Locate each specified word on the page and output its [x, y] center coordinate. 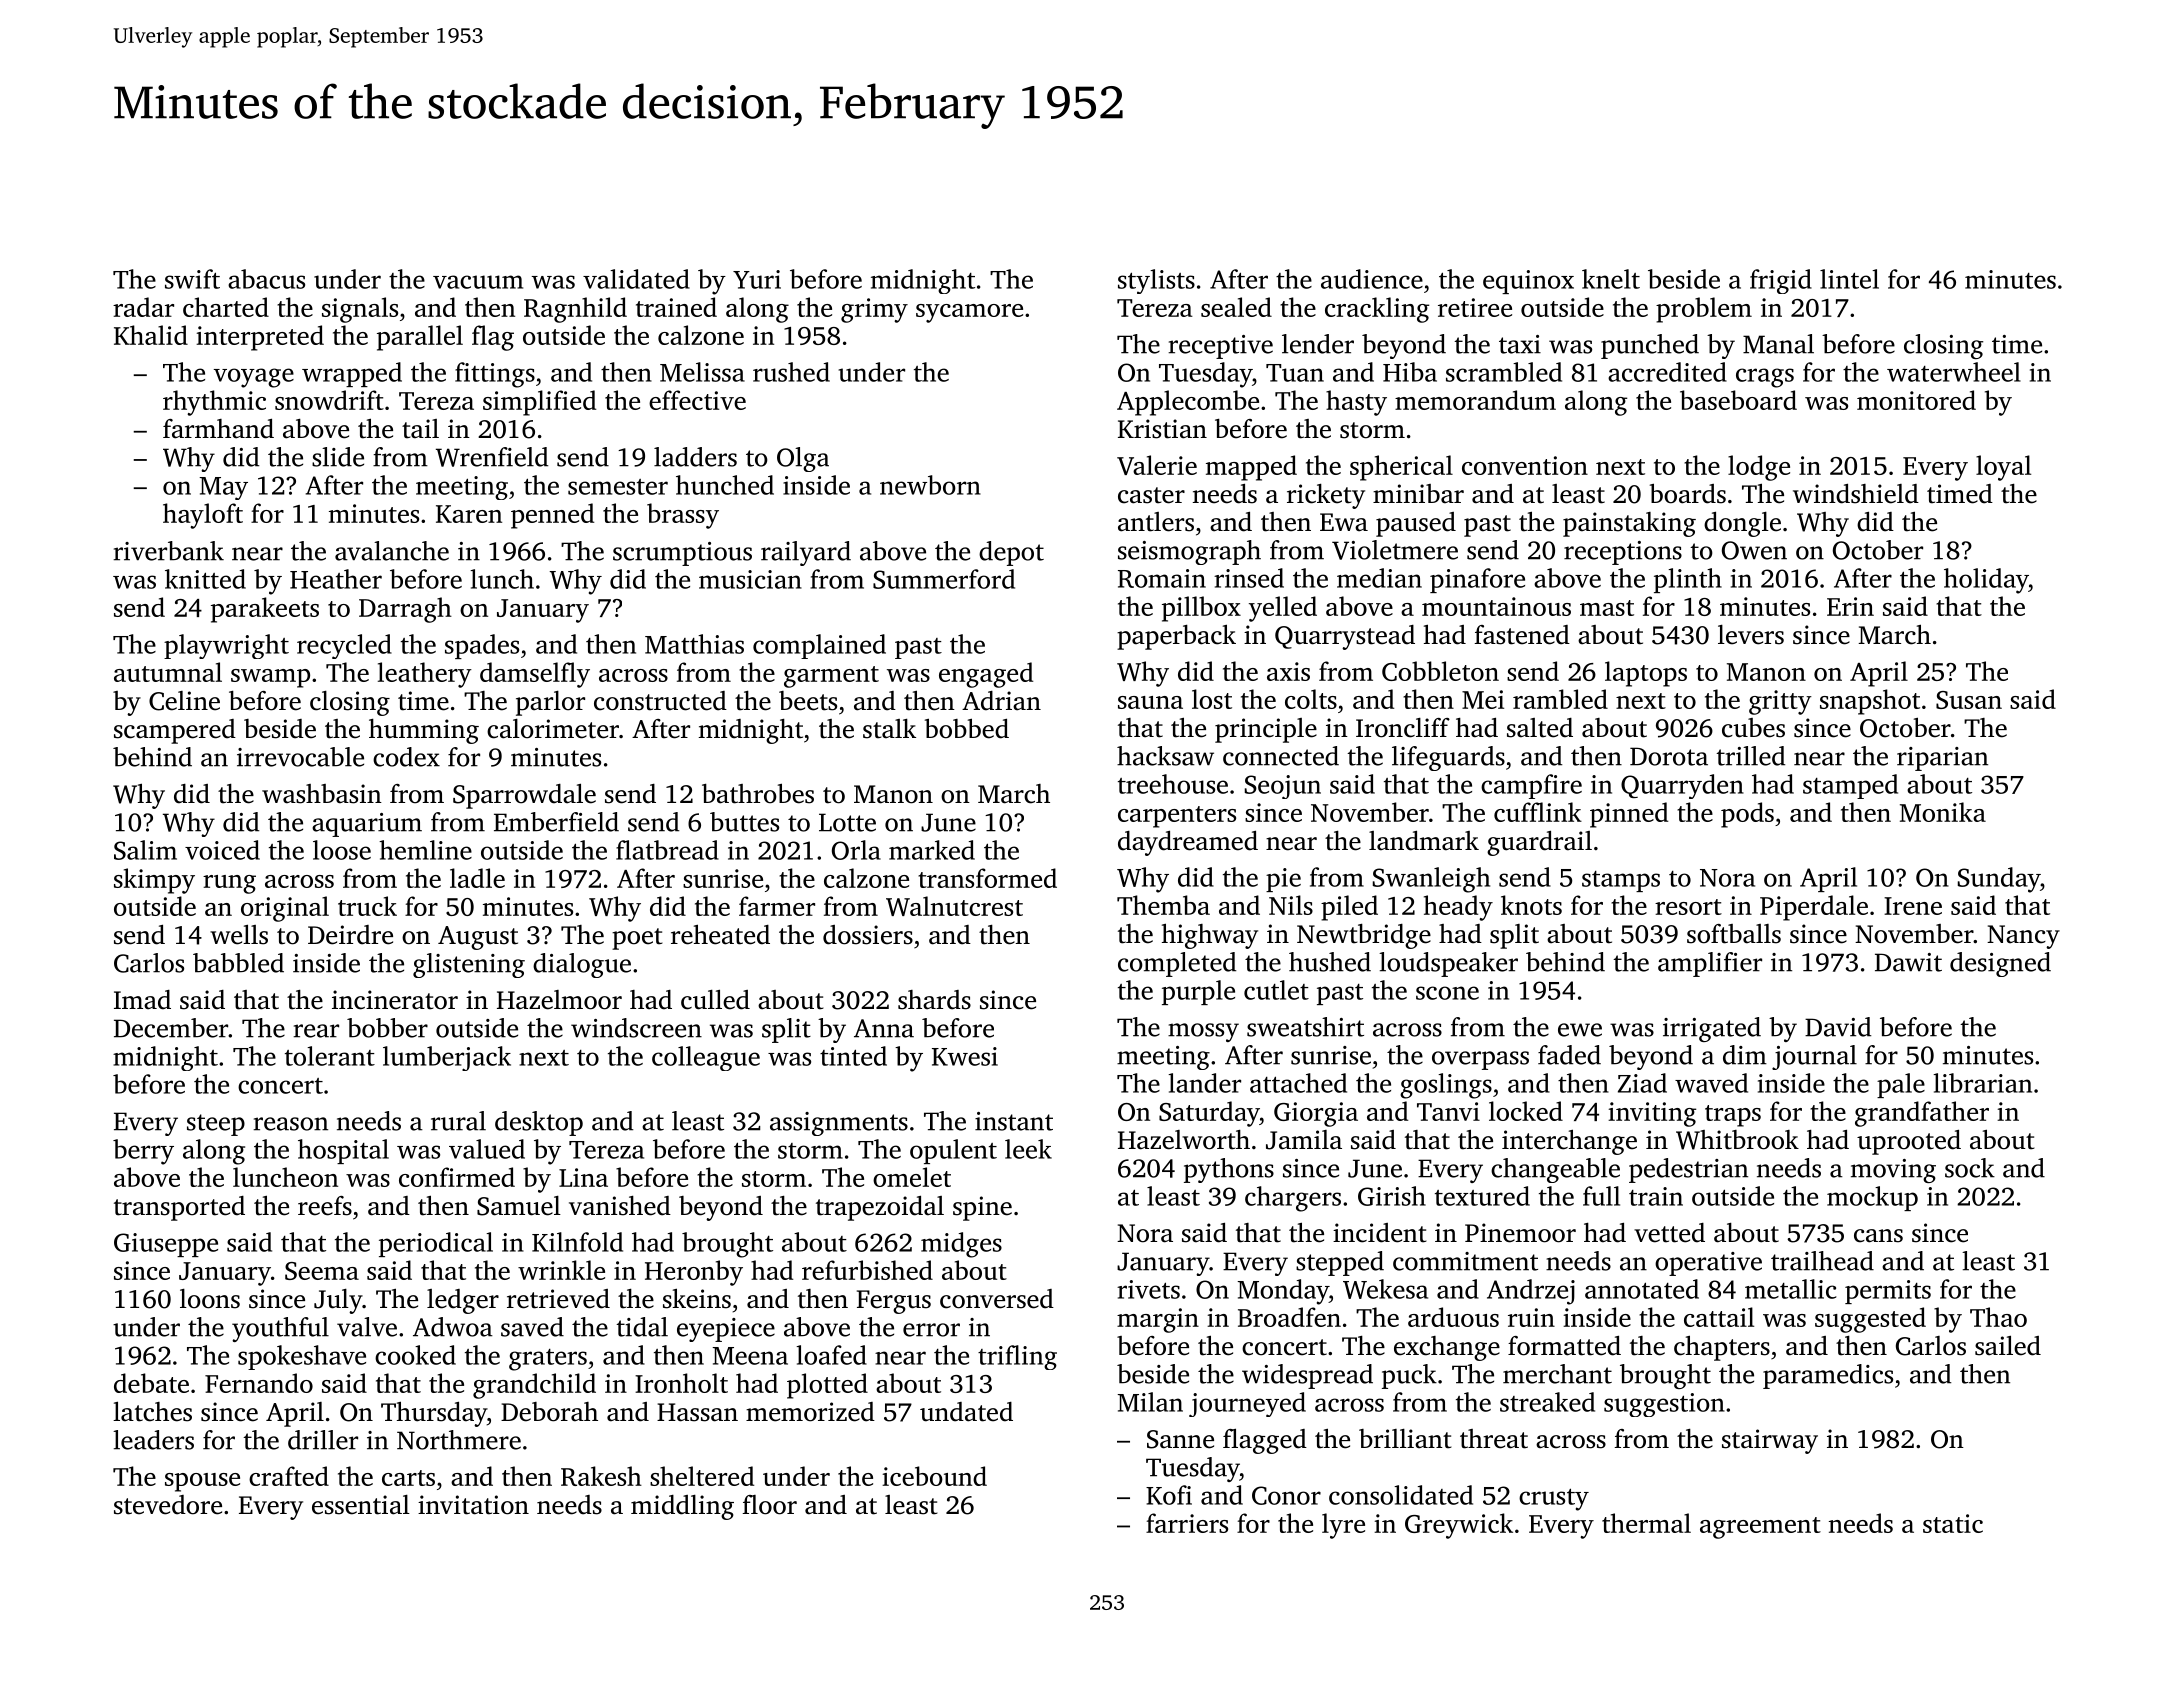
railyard [806, 553]
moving [1893, 1171]
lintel [1849, 279]
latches [152, 1412]
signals [360, 310]
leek [1028, 1149]
